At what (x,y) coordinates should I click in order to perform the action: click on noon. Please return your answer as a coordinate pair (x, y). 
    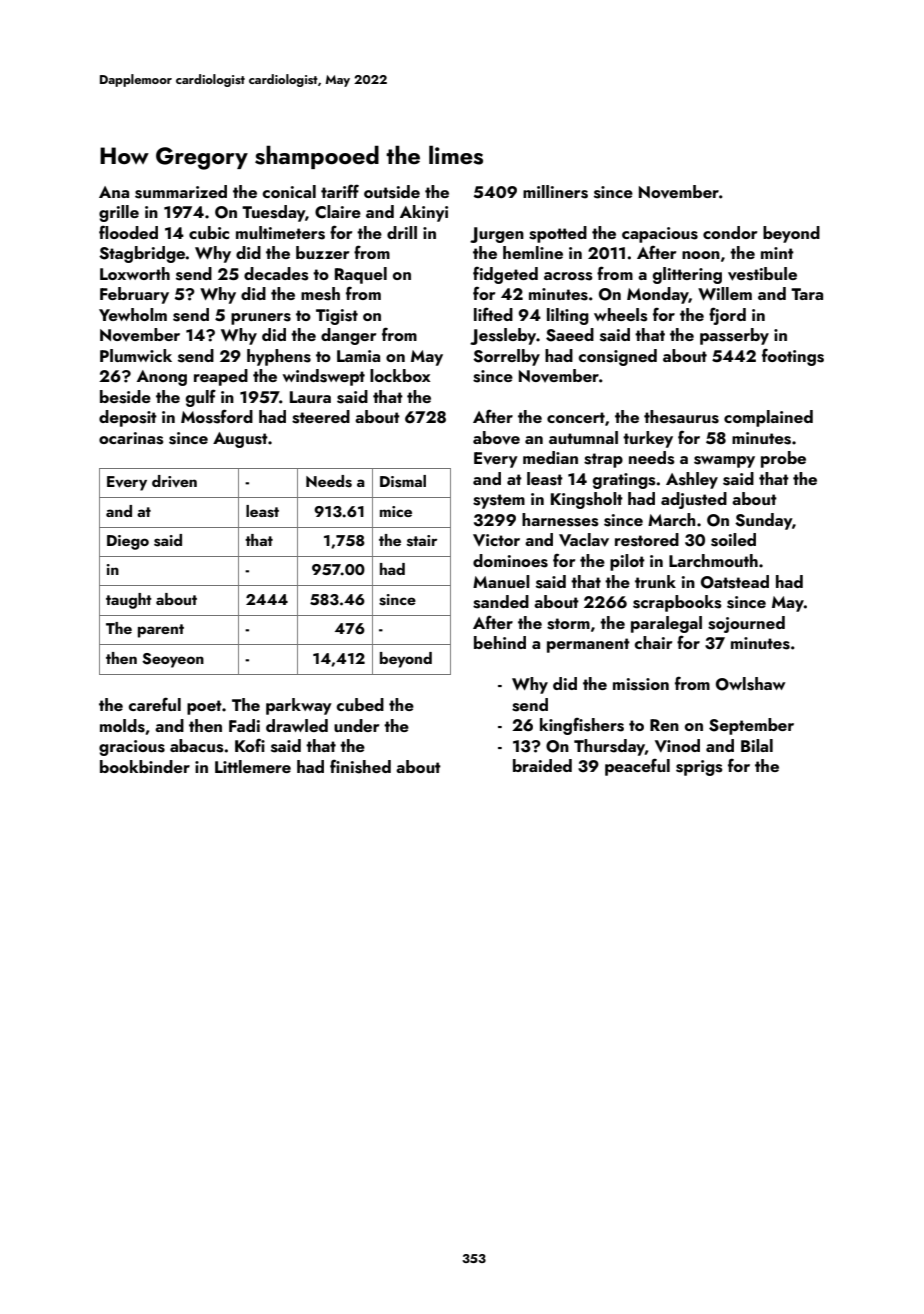
    Looking at the image, I should click on (701, 255).
